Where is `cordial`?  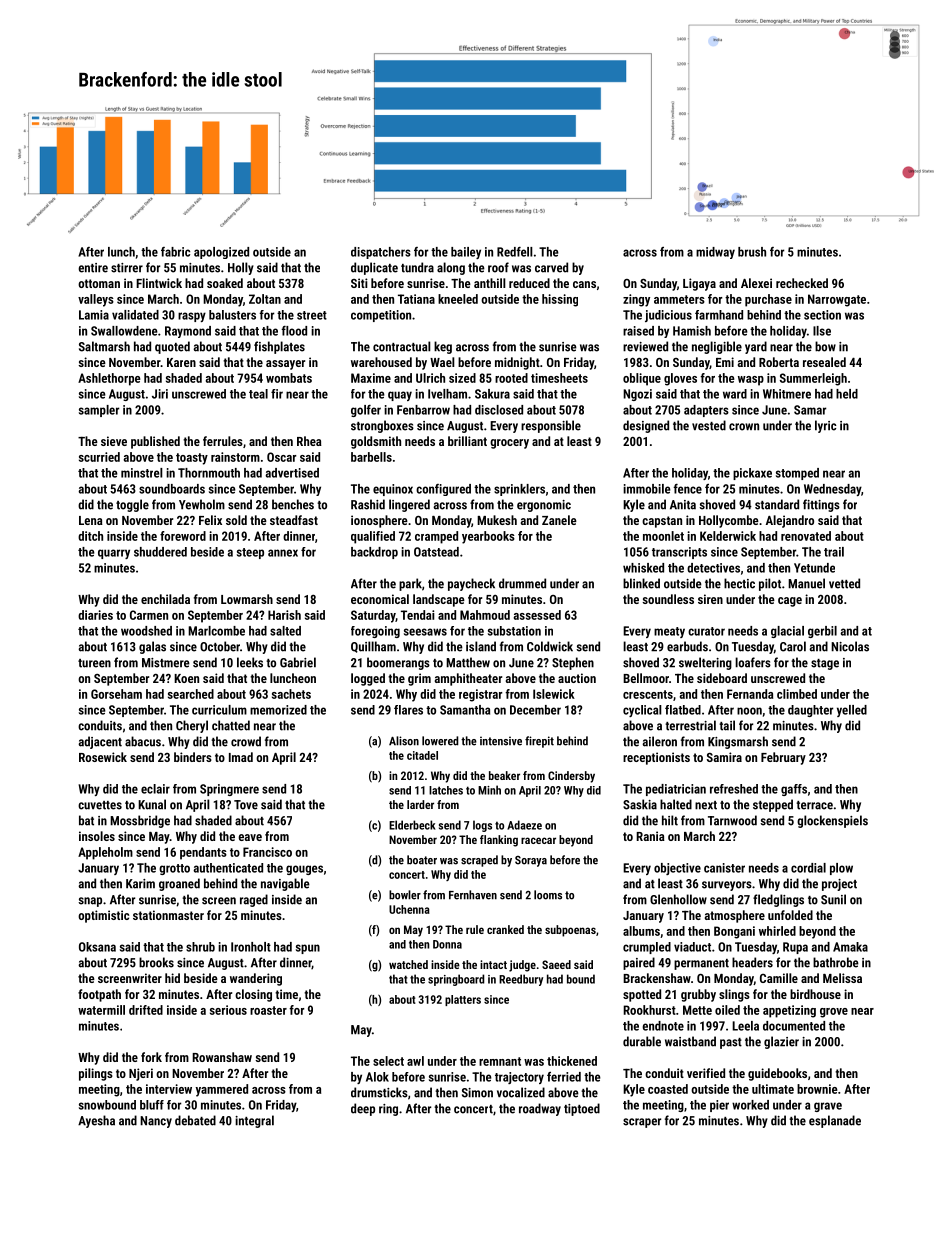
cordial is located at coordinates (808, 868).
